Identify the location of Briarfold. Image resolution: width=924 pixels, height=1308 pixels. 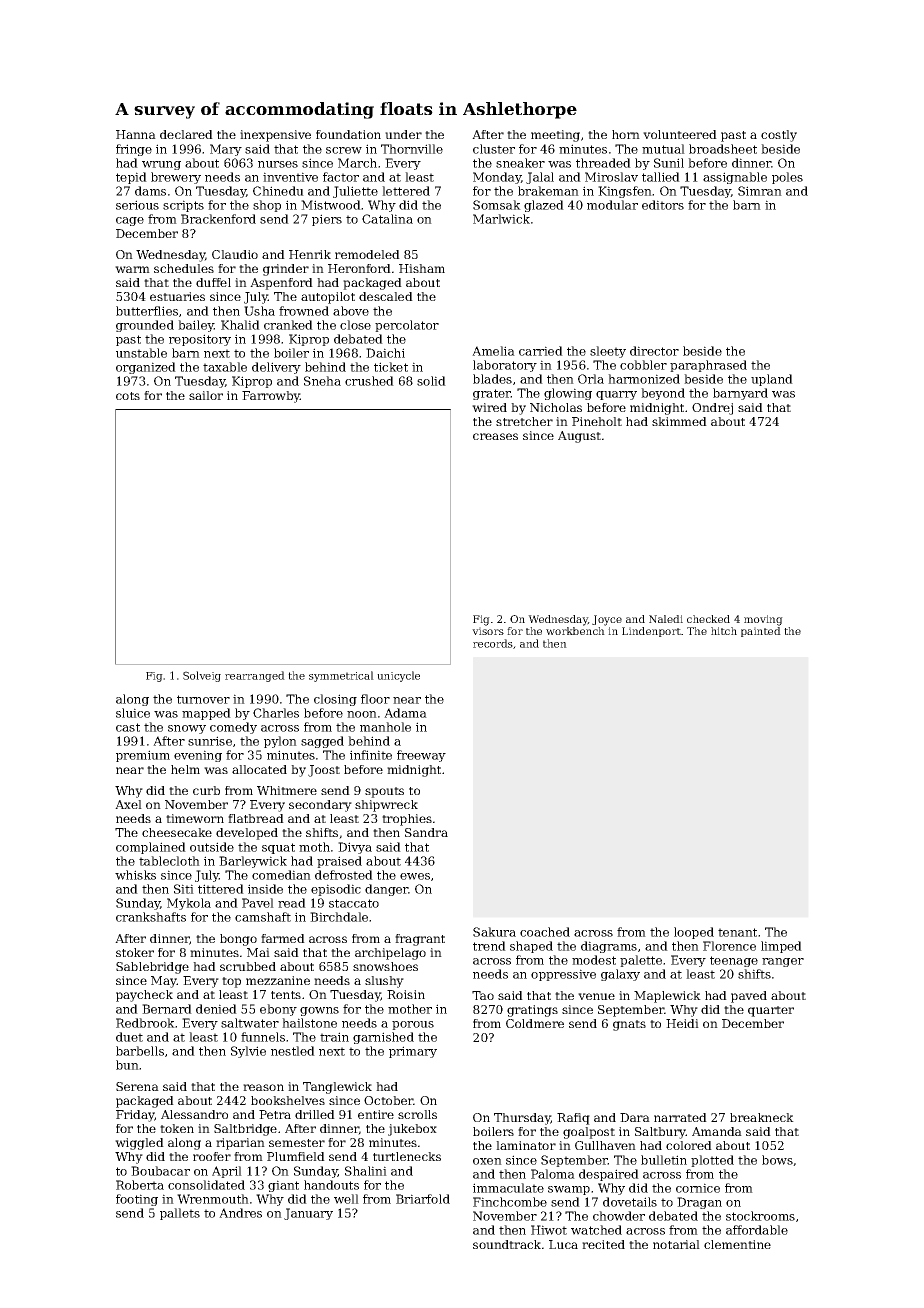
(423, 1199).
